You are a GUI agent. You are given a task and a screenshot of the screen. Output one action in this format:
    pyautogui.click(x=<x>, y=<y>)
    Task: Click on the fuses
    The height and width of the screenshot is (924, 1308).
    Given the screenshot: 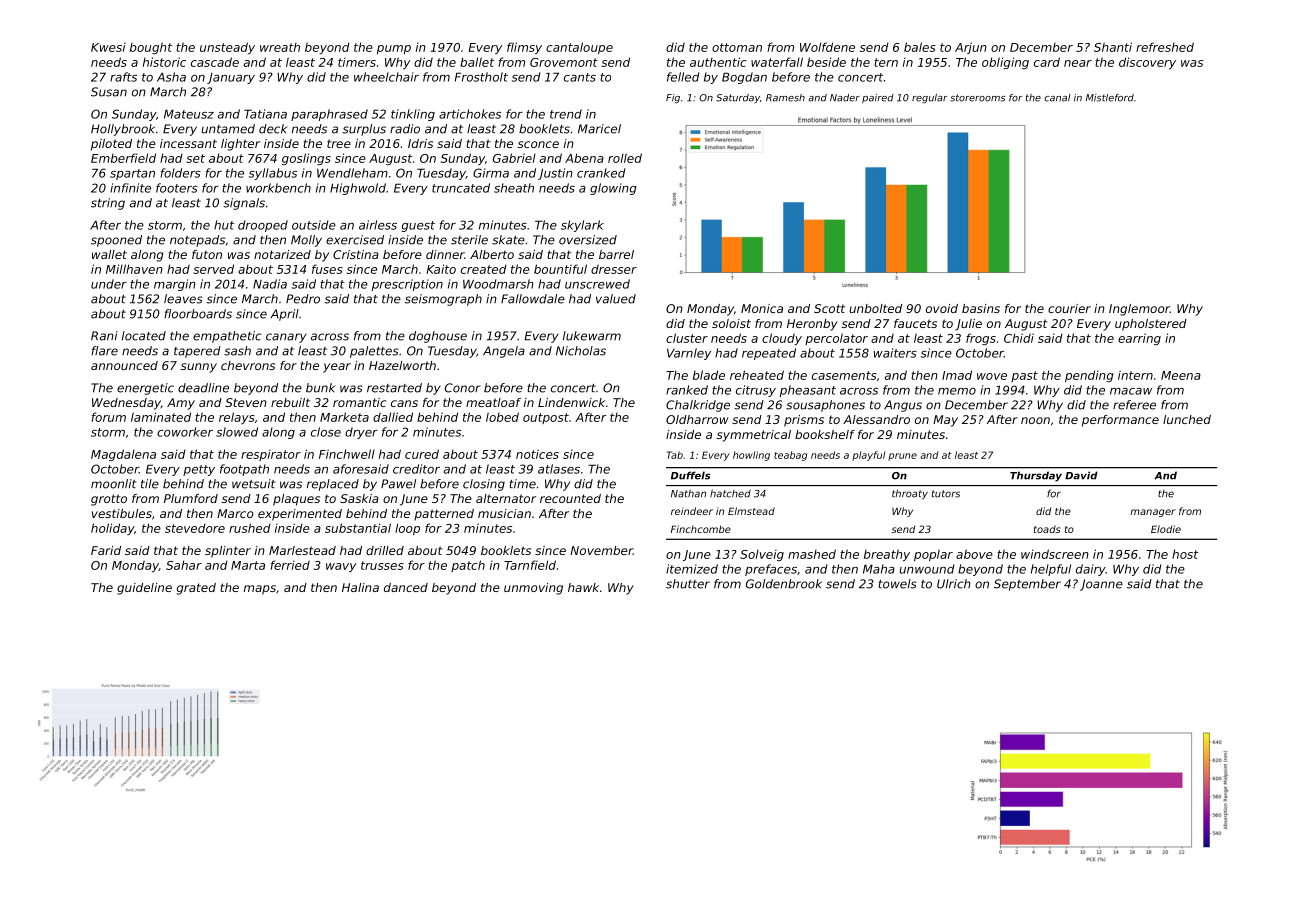 What is the action you would take?
    pyautogui.click(x=327, y=269)
